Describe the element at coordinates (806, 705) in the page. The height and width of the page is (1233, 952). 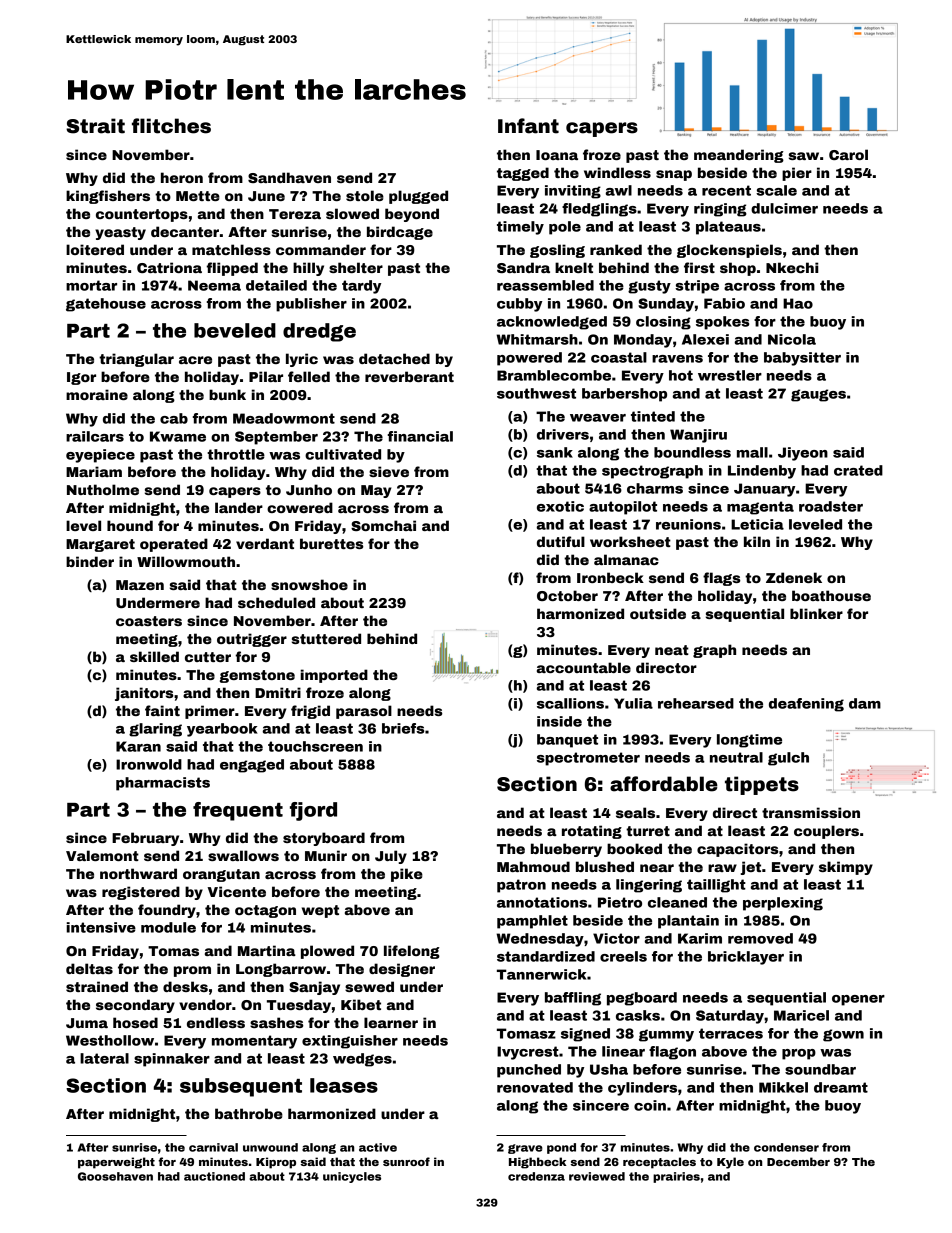
I see `deafening` at that location.
